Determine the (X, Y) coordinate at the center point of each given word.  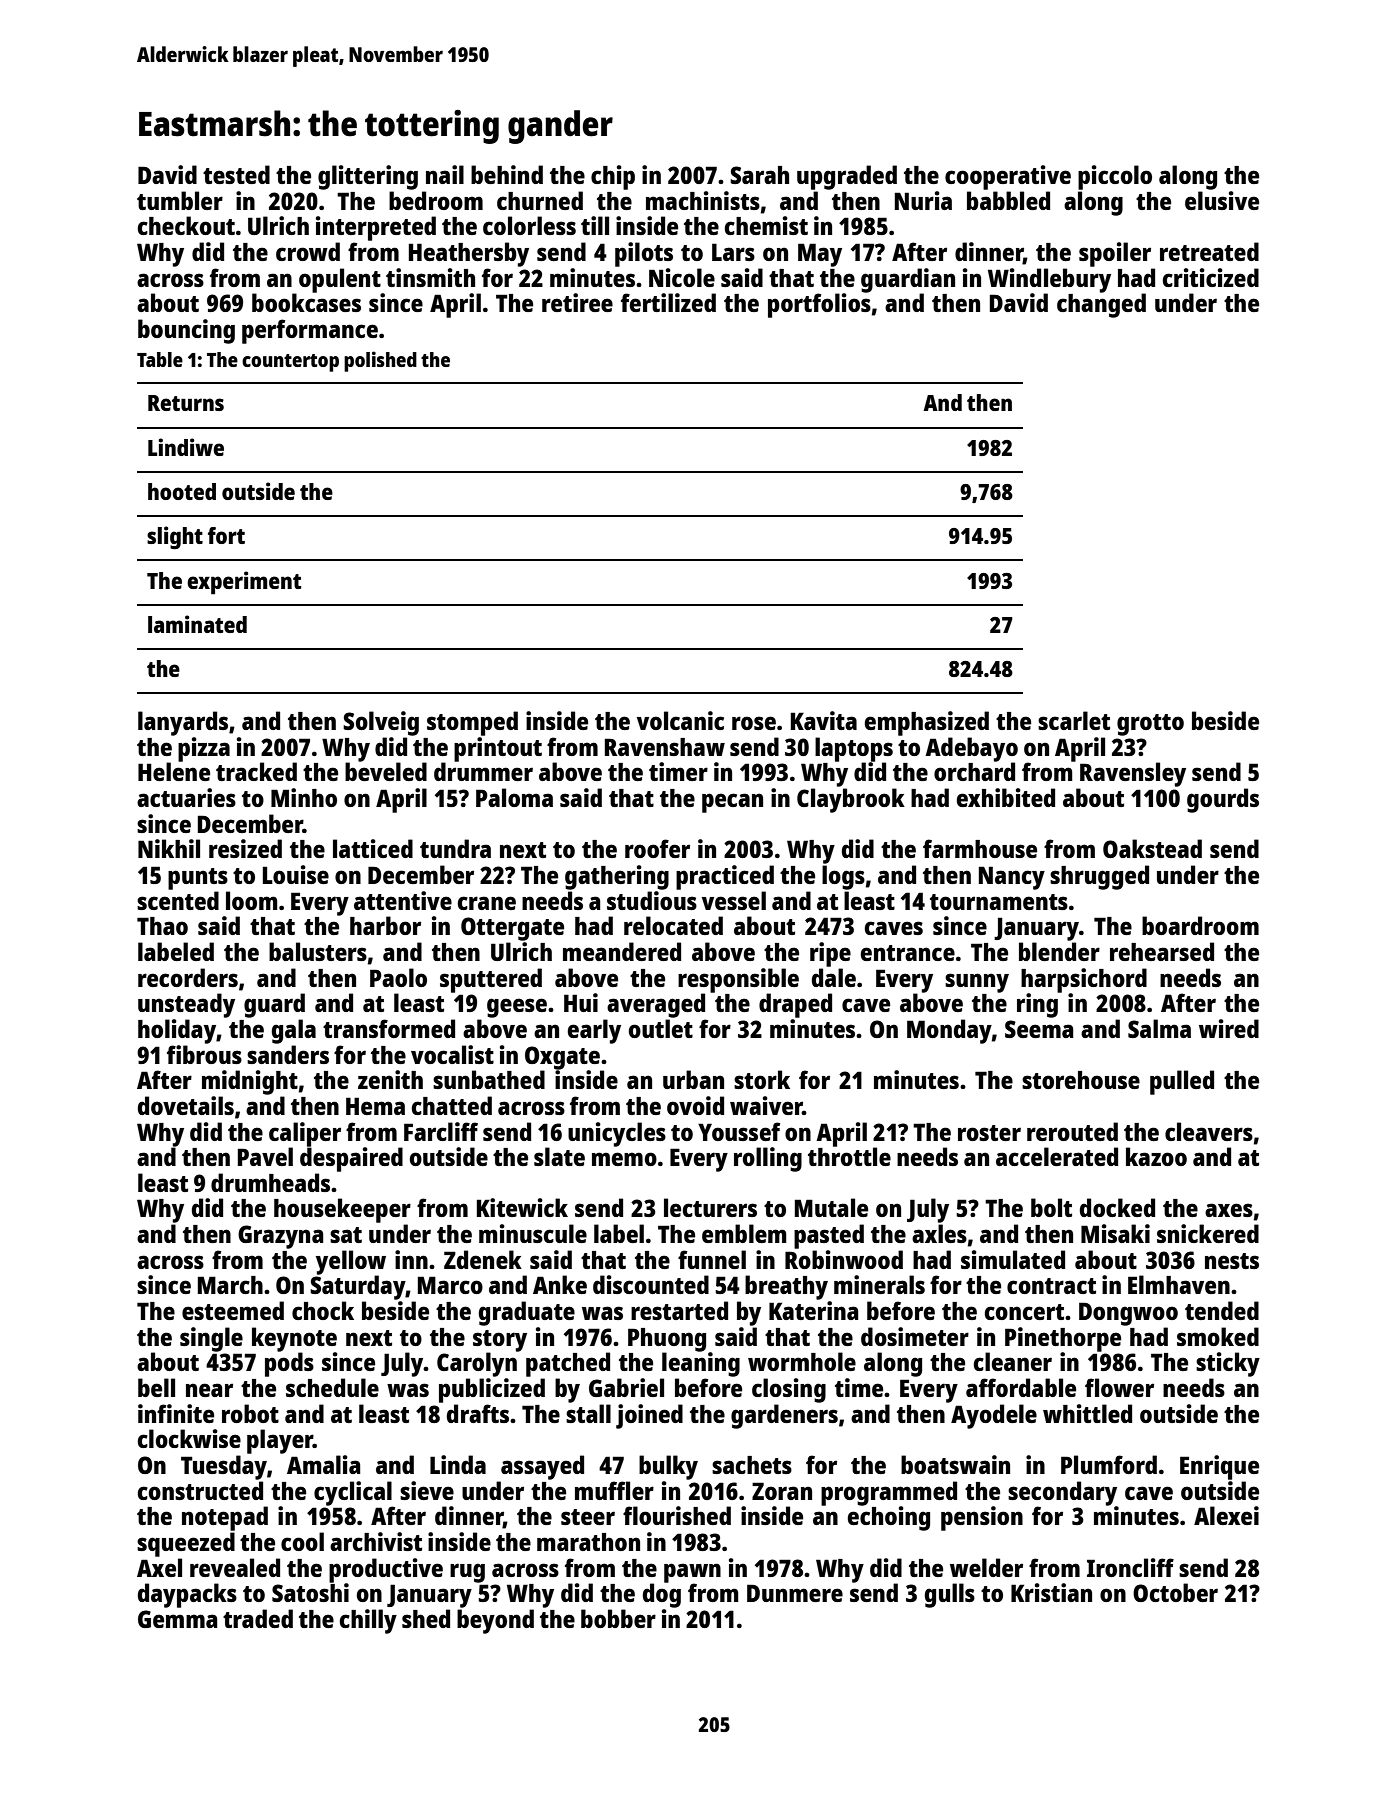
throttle (849, 1156)
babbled (1008, 200)
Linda (458, 1464)
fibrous (204, 1054)
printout (498, 749)
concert (1024, 1312)
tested (236, 174)
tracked (256, 771)
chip (613, 177)
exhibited (1006, 797)
